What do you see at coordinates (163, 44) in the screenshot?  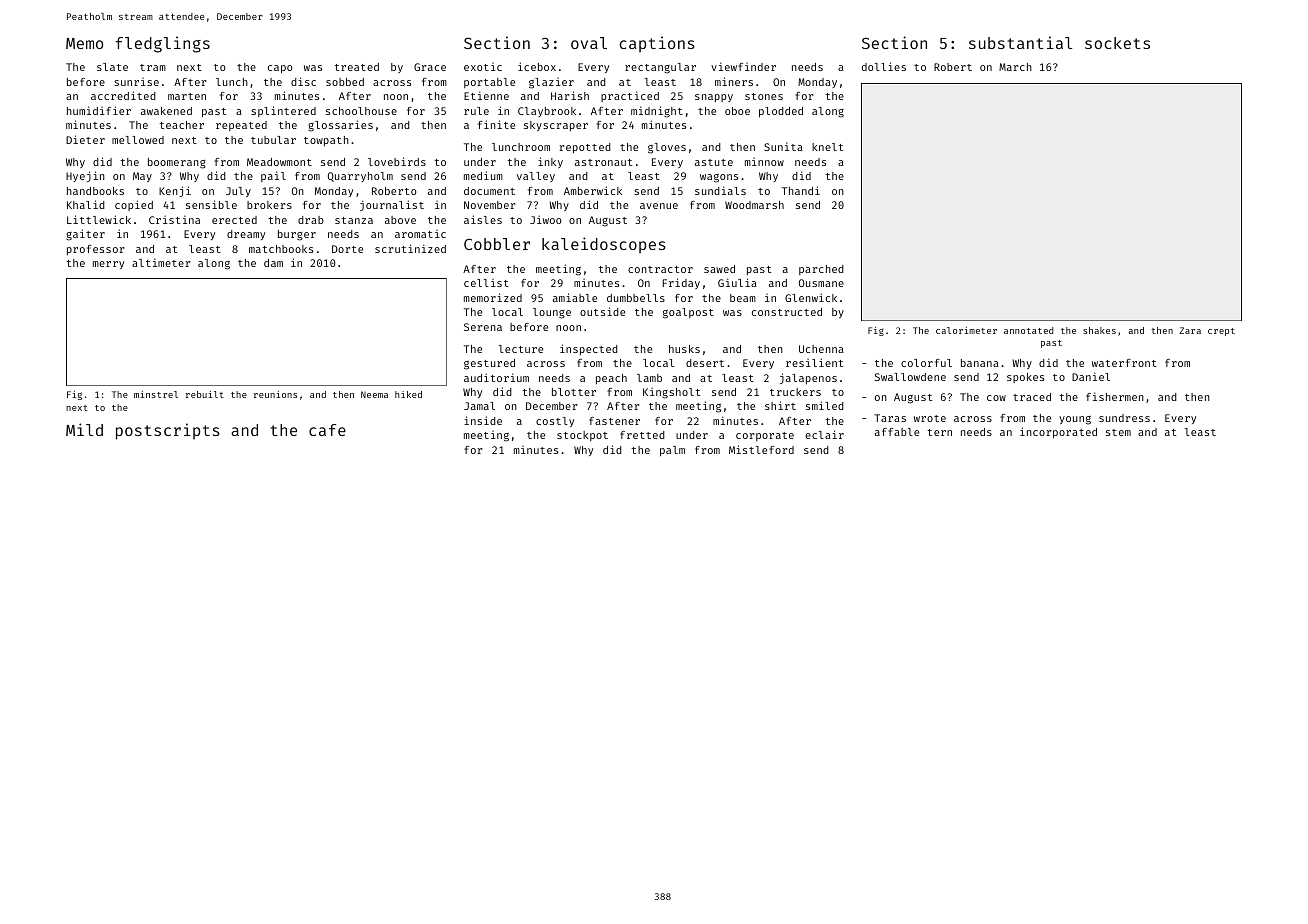 I see `fledglings` at bounding box center [163, 44].
